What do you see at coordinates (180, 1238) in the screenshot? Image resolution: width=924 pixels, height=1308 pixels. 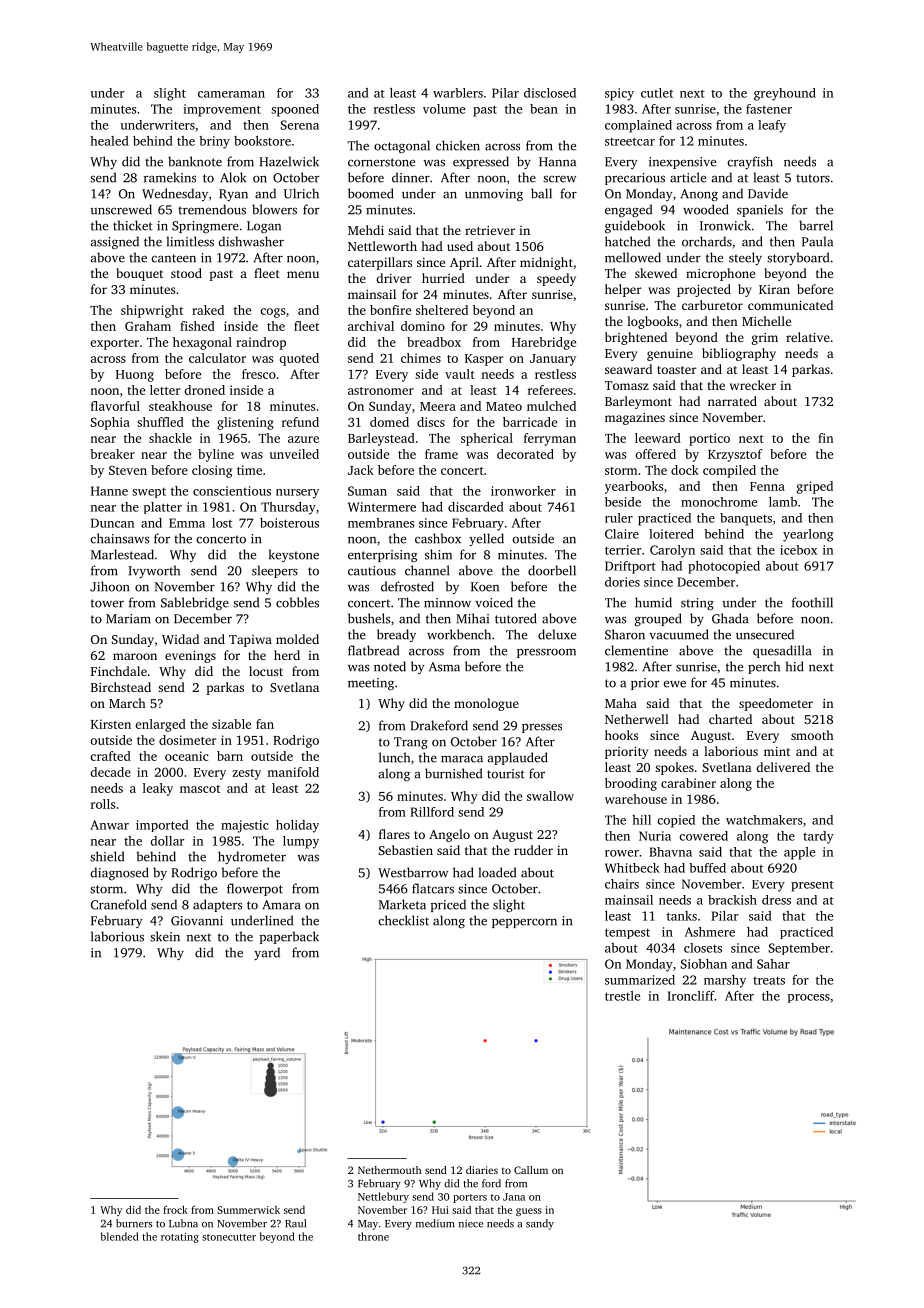 I see `rotating` at bounding box center [180, 1238].
